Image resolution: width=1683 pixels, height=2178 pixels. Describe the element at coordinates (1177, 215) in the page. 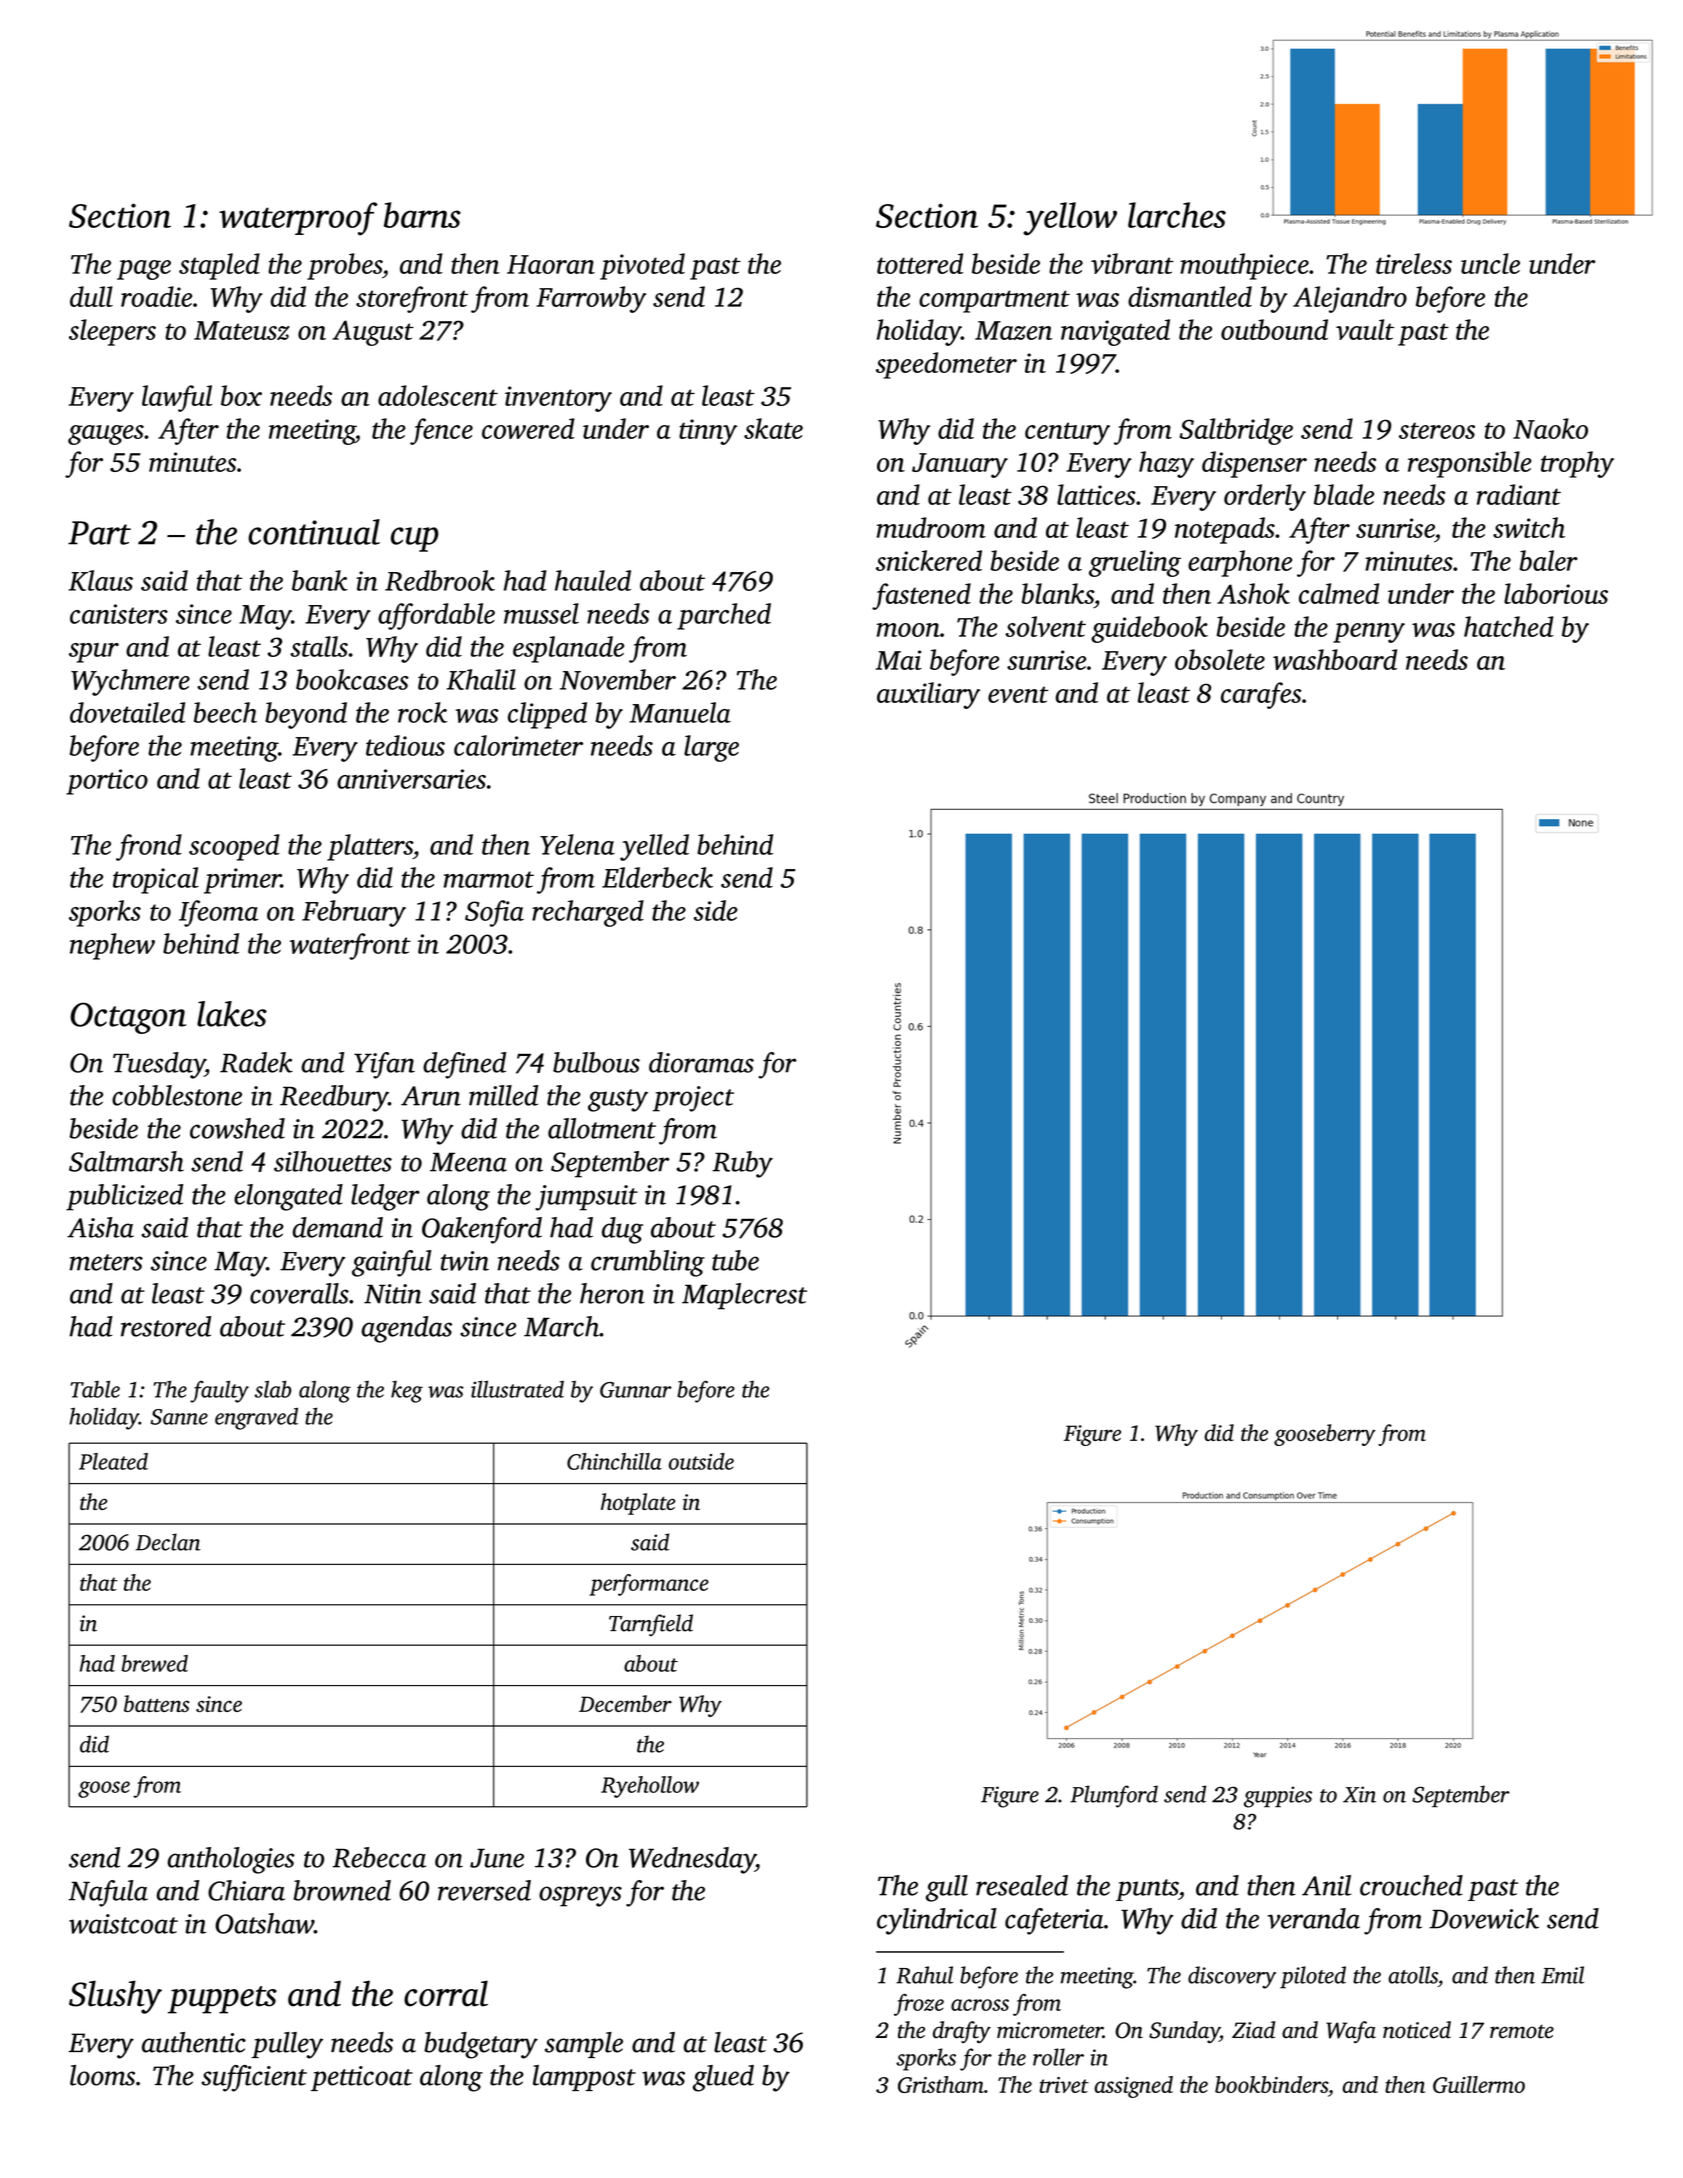

I see `larches` at that location.
